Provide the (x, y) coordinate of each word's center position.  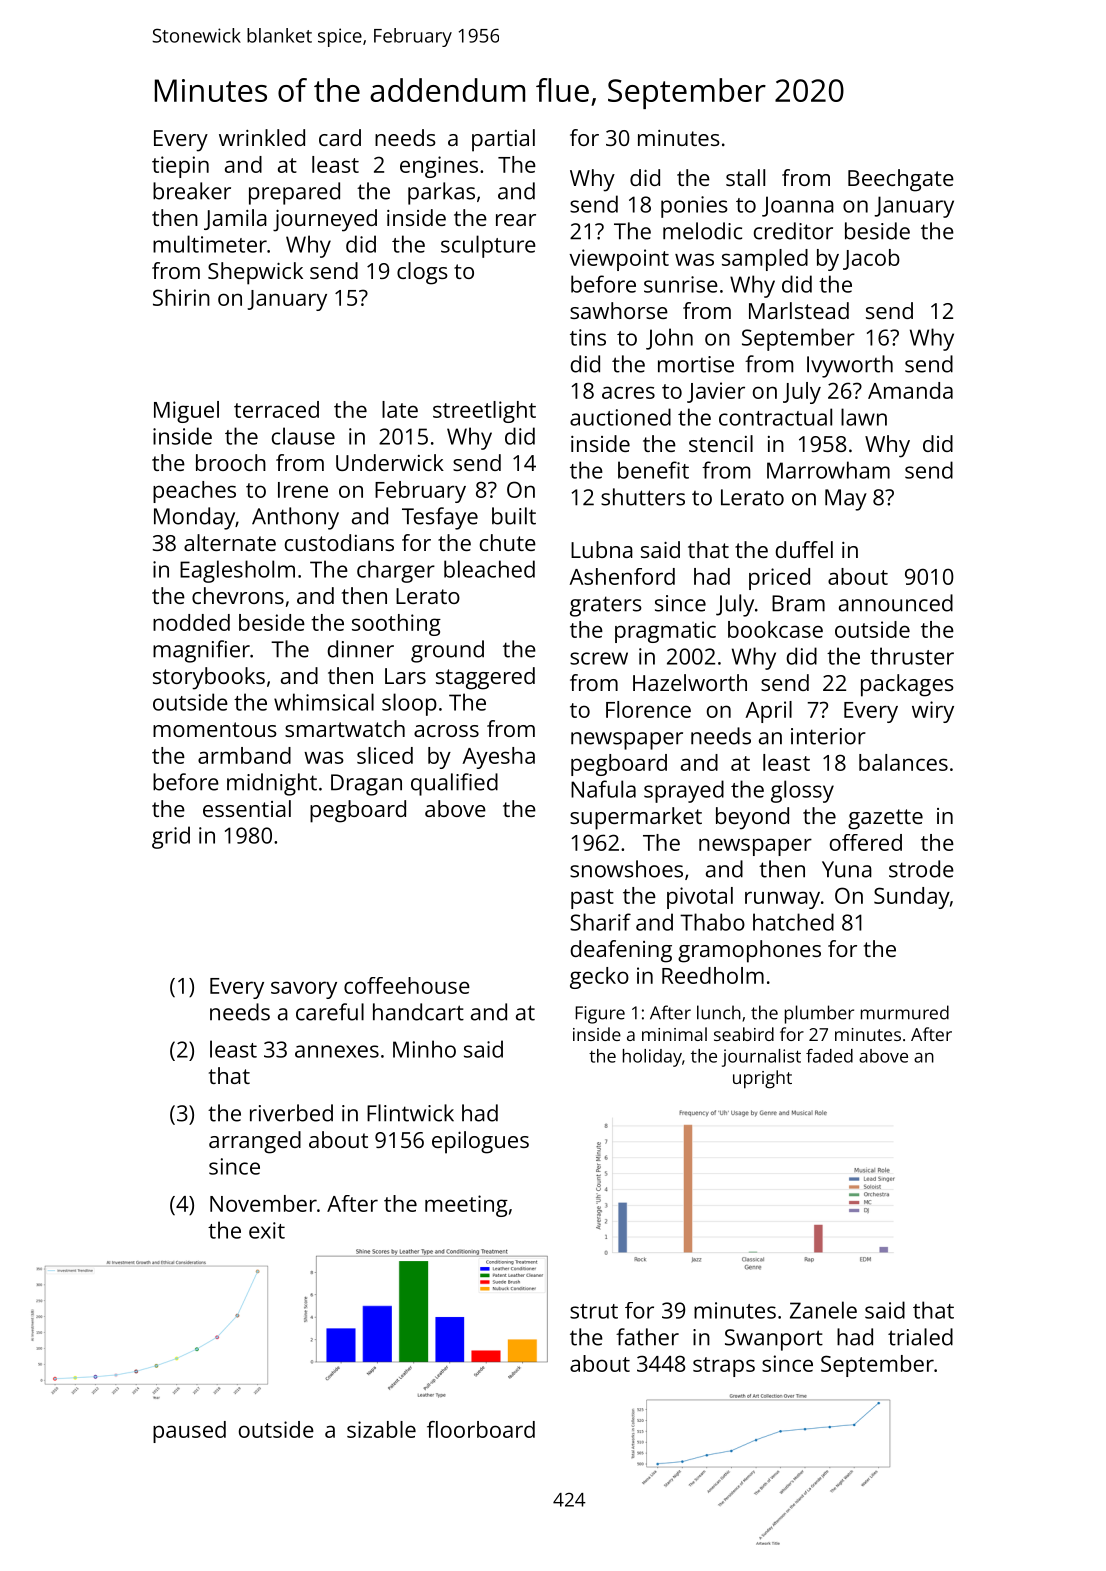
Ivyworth (850, 366)
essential (247, 808)
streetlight (484, 412)
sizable (381, 1429)
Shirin (181, 297)
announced (896, 603)
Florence (648, 709)
